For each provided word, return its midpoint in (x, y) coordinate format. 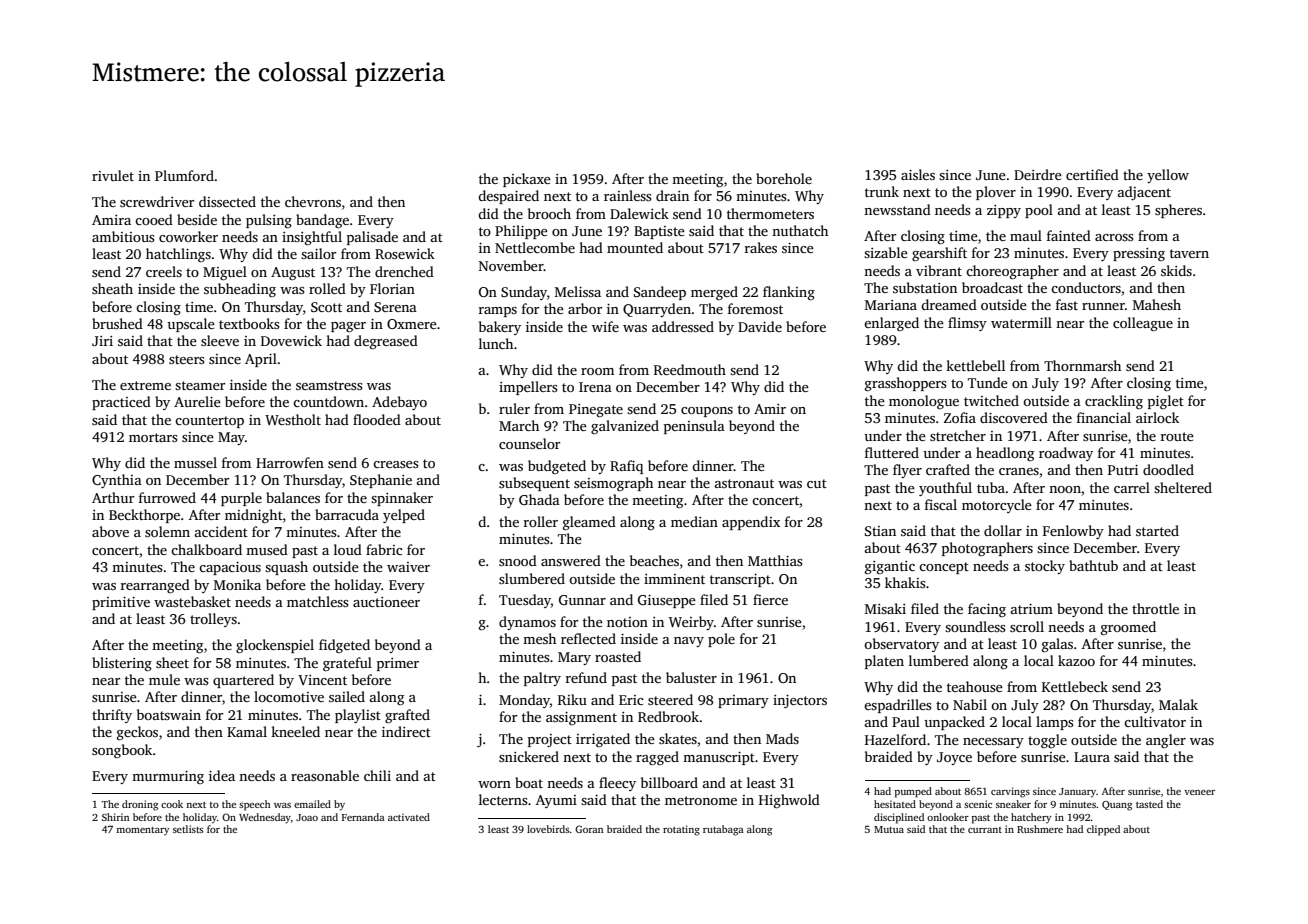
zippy (1004, 211)
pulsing (269, 221)
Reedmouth (690, 369)
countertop (209, 422)
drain (672, 195)
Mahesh (1157, 304)
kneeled (295, 731)
